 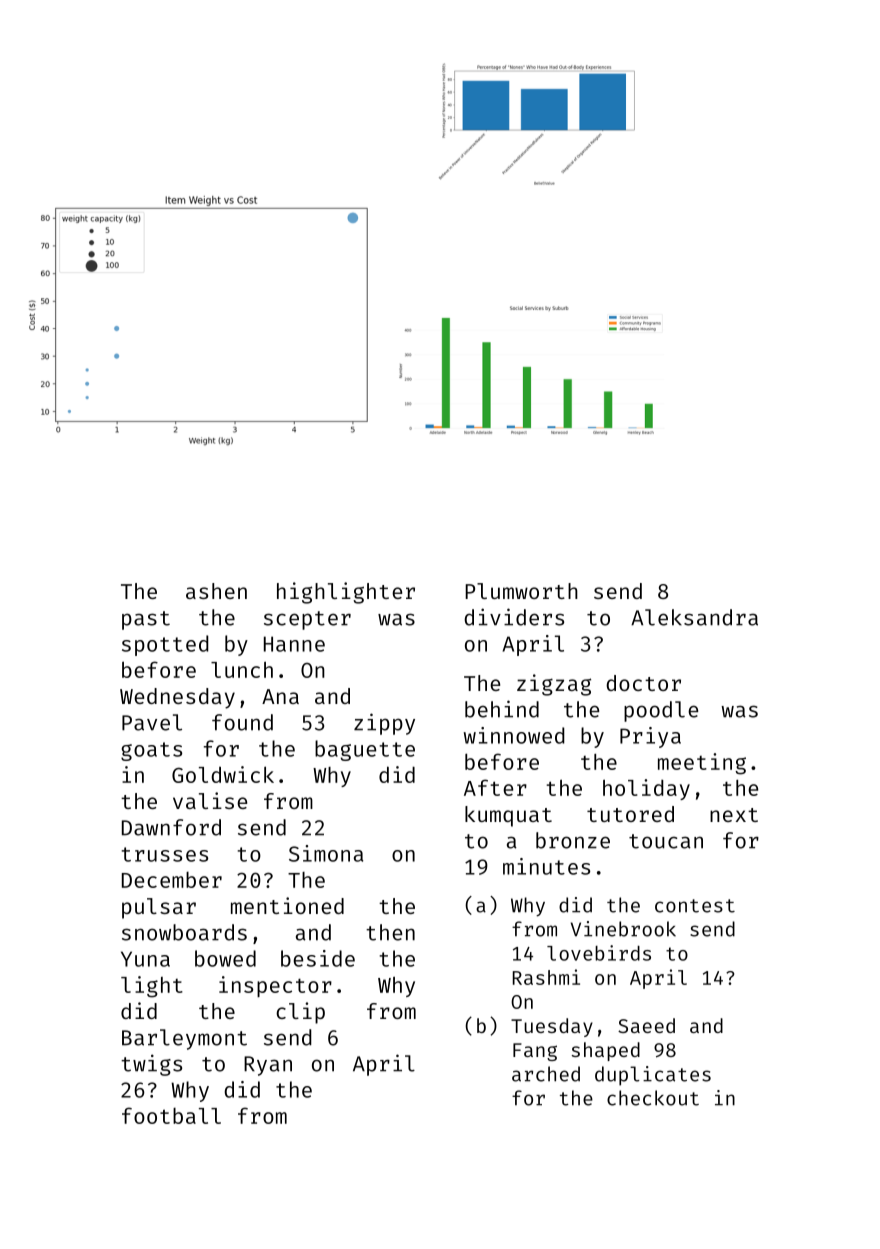 I want to click on football, so click(x=171, y=1115).
